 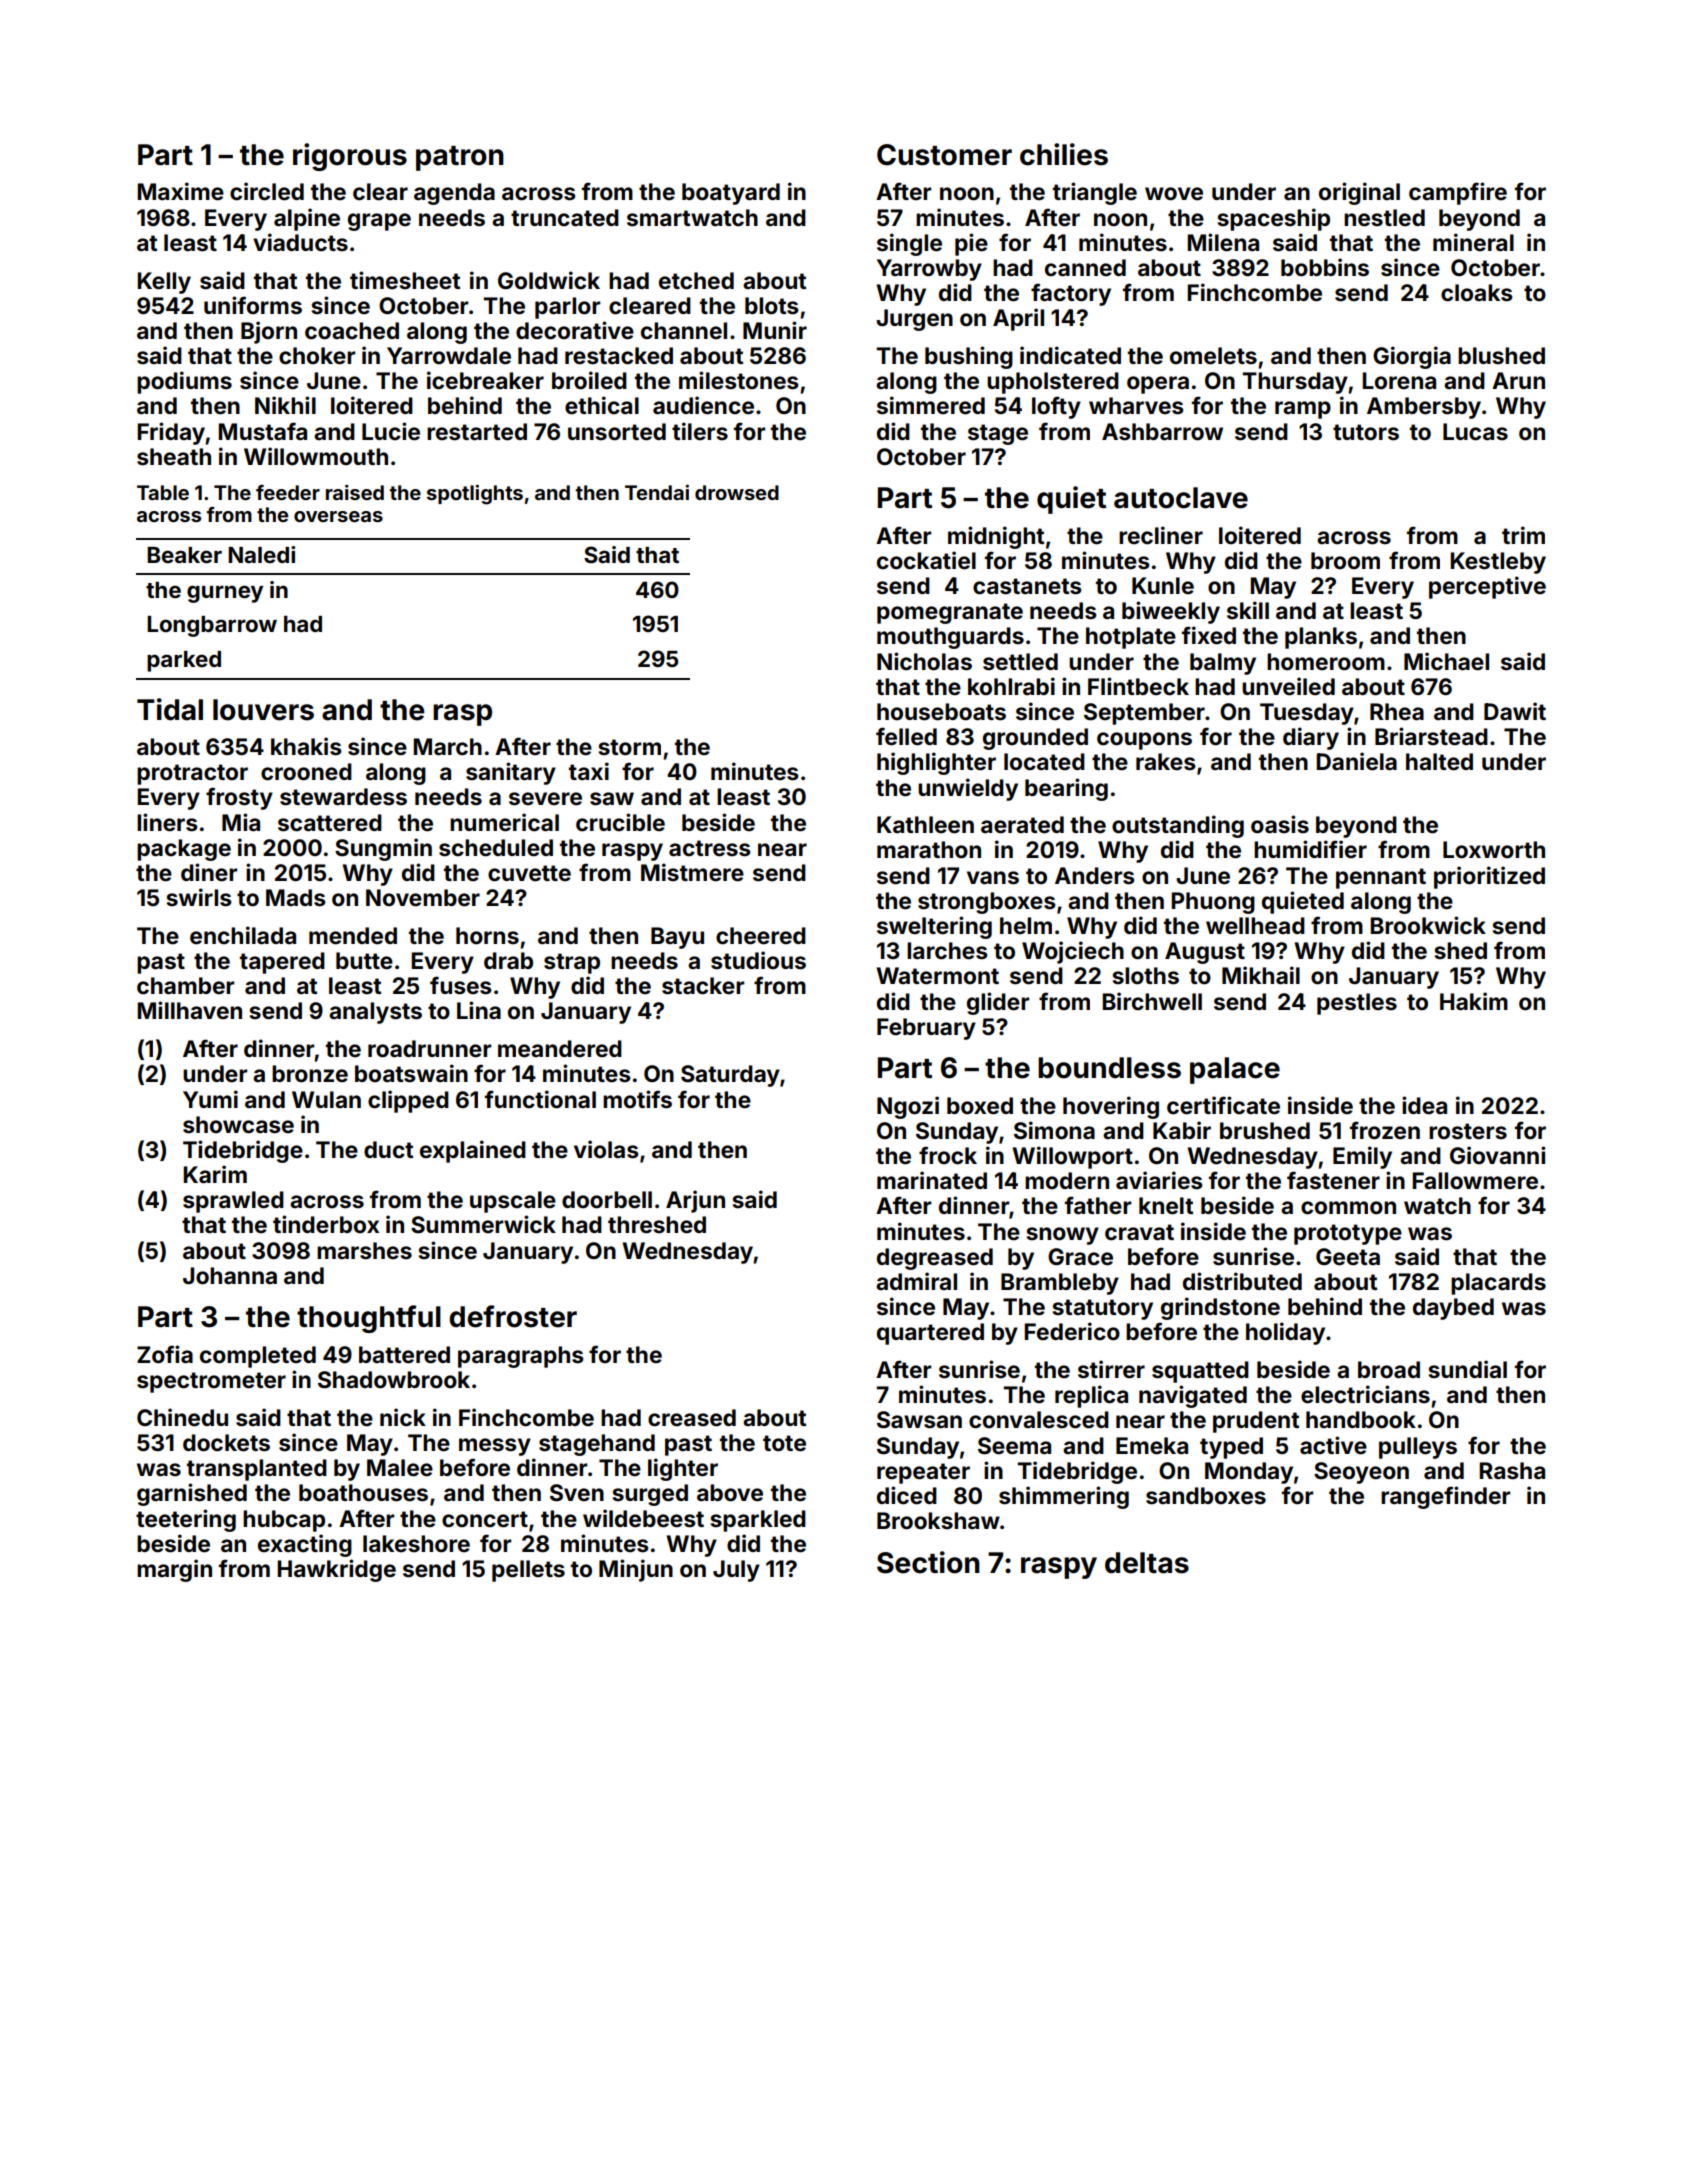 What do you see at coordinates (317, 356) in the screenshot?
I see `choker` at bounding box center [317, 356].
